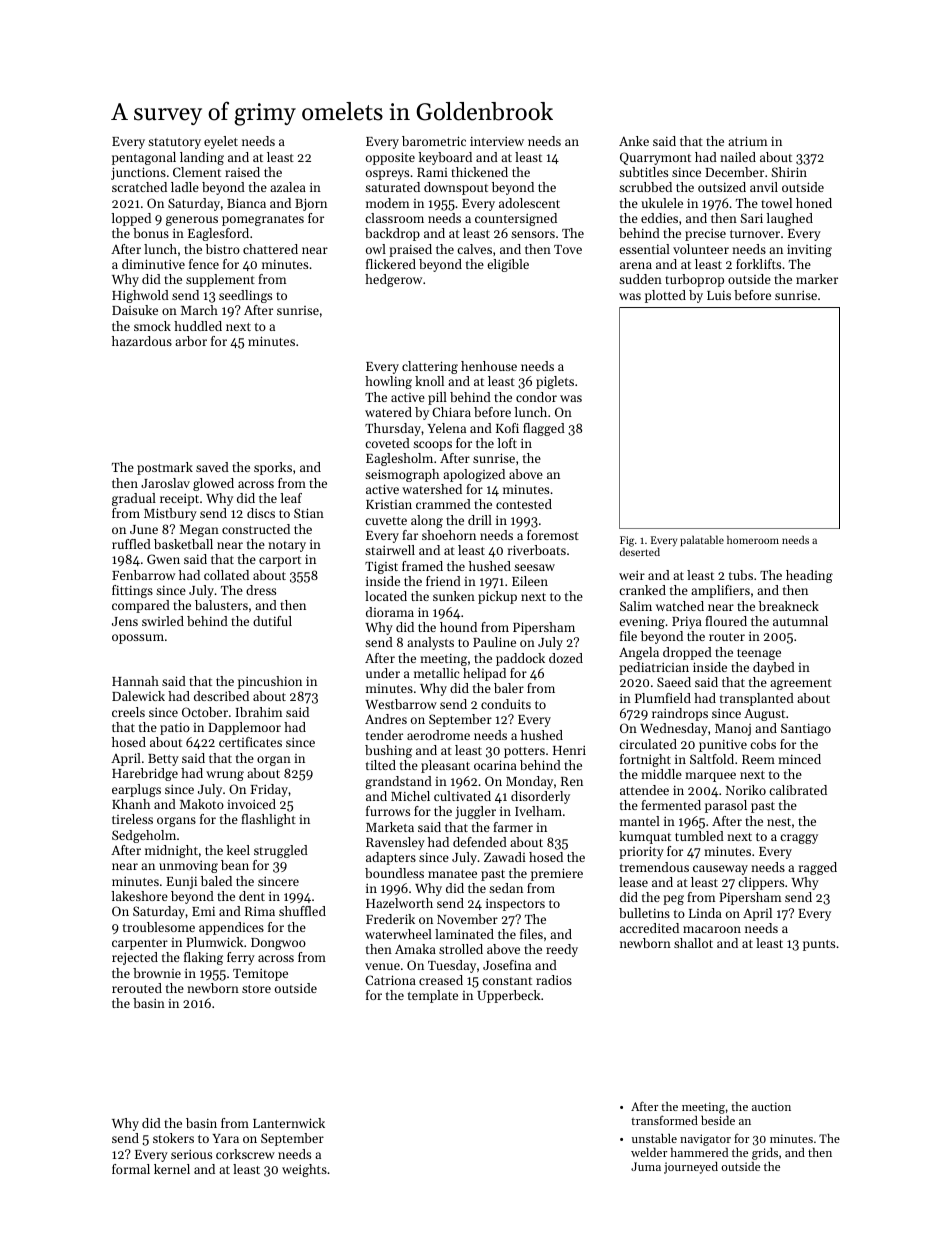 Image resolution: width=952 pixels, height=1233 pixels. Describe the element at coordinates (163, 621) in the screenshot. I see `swirled` at that location.
